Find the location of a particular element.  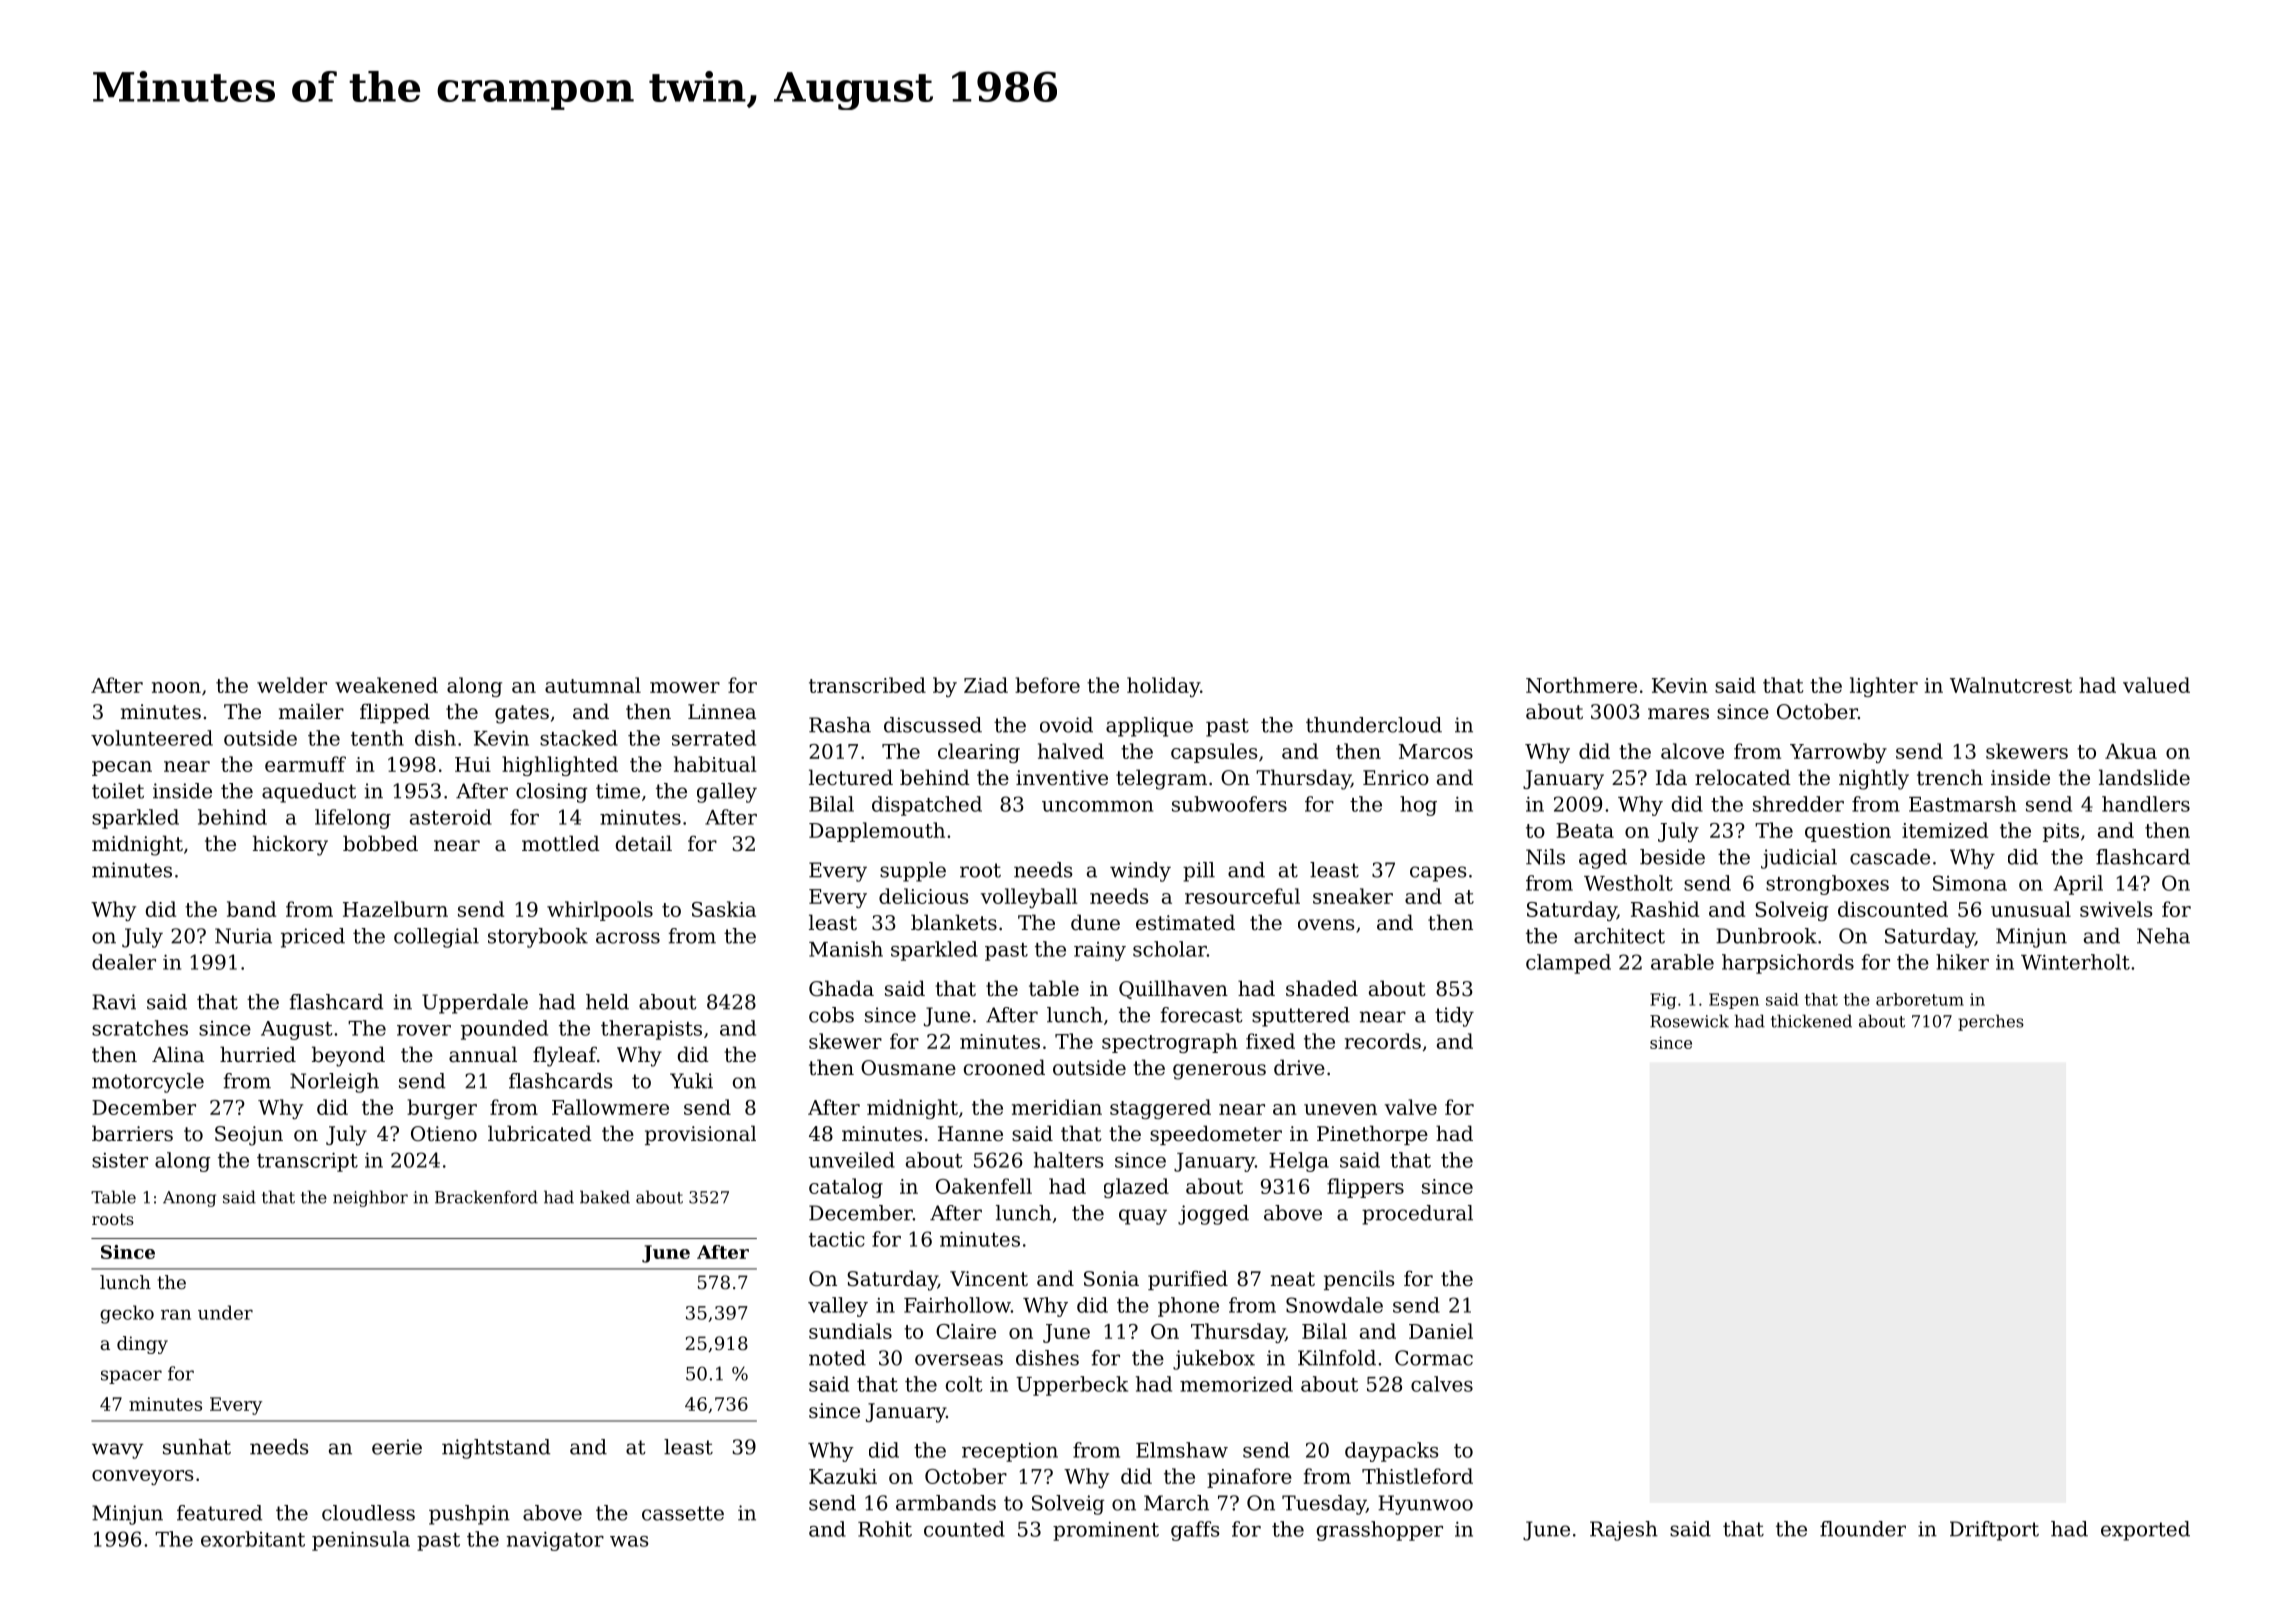

was is located at coordinates (629, 1541).
